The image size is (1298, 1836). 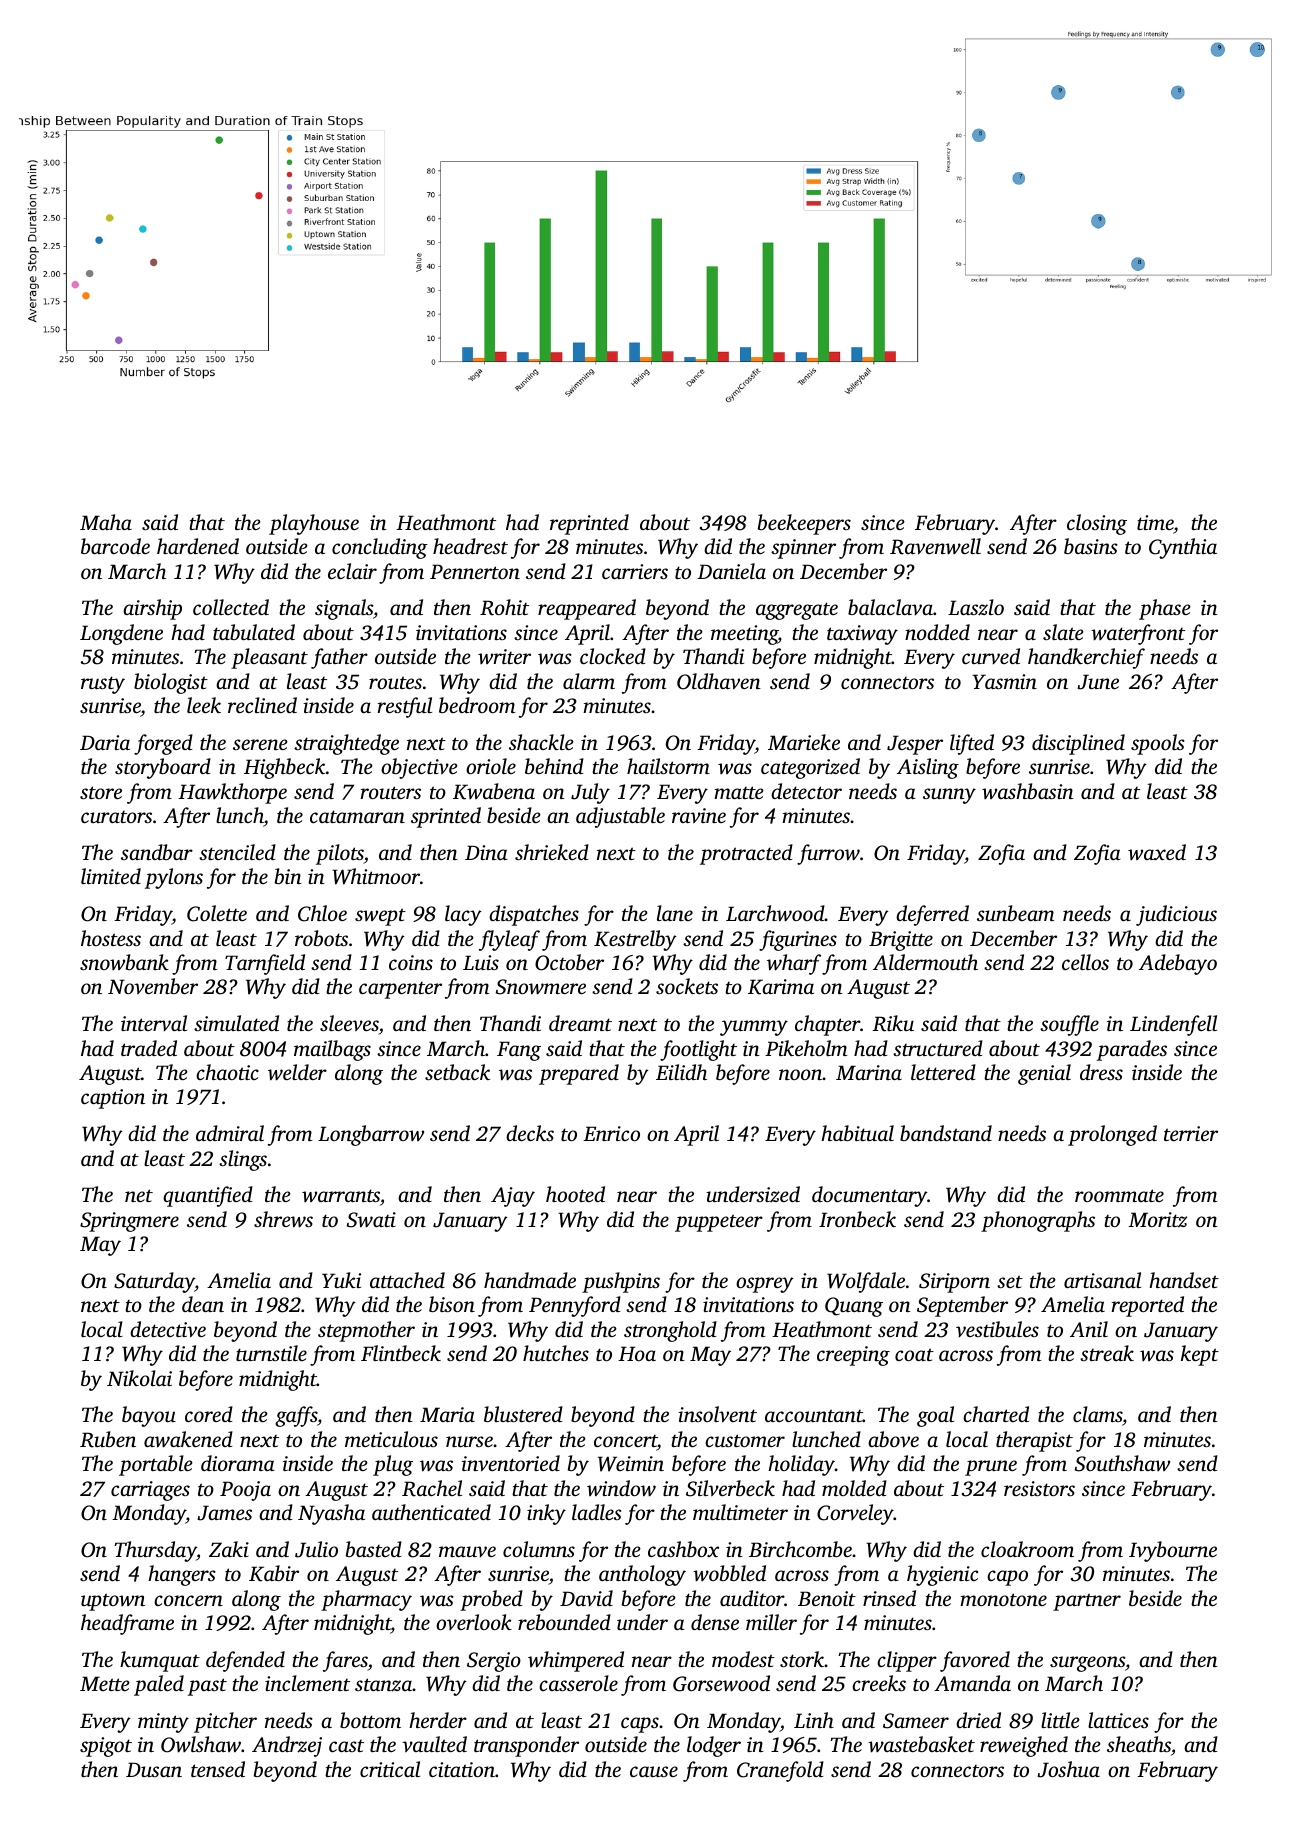 What do you see at coordinates (554, 766) in the page?
I see `behind` at bounding box center [554, 766].
